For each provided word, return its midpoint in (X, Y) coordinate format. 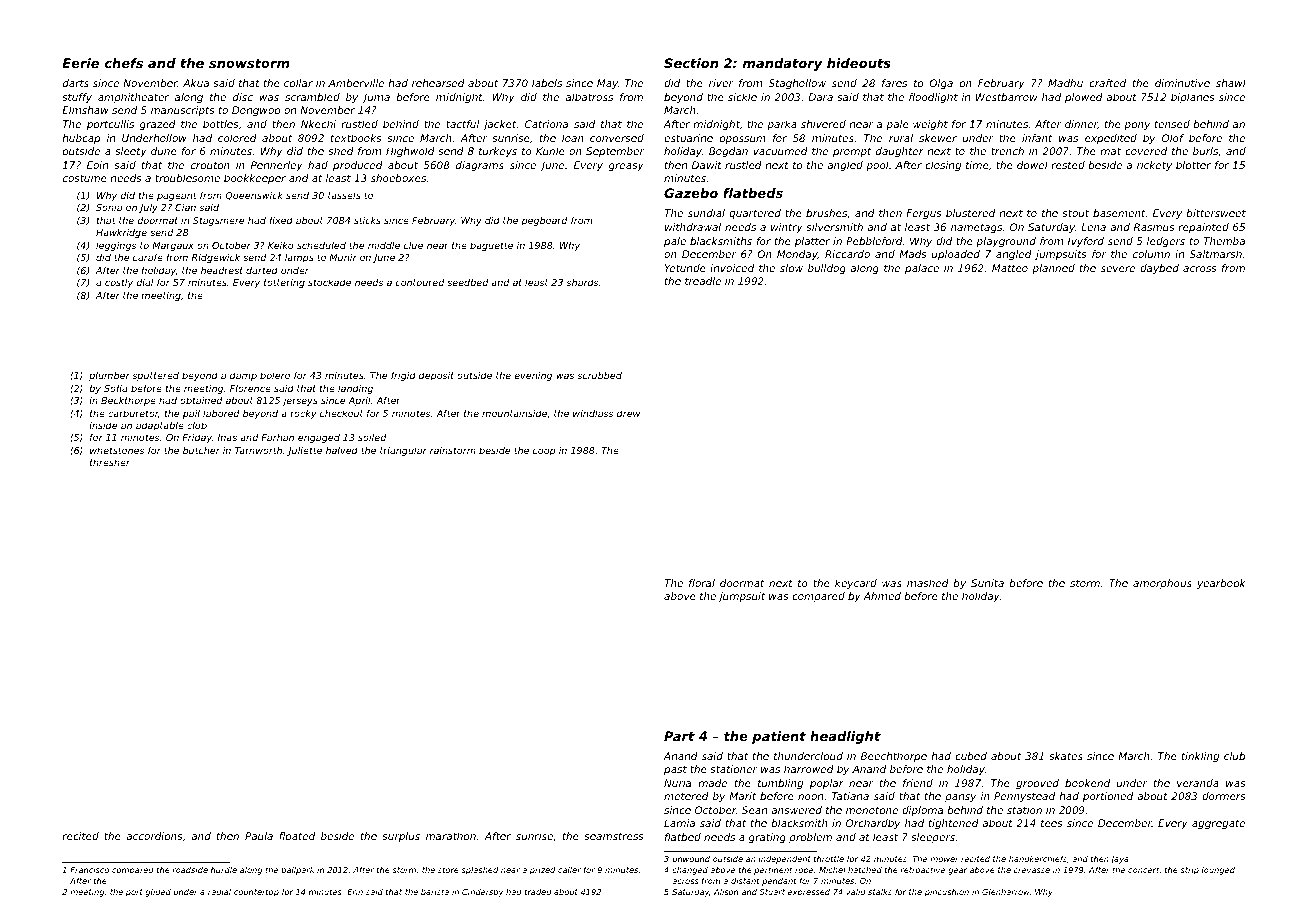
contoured (420, 282)
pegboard (544, 221)
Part (679, 736)
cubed (971, 756)
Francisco (89, 870)
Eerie (80, 63)
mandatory (783, 64)
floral (702, 583)
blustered (970, 213)
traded (538, 892)
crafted (1107, 83)
